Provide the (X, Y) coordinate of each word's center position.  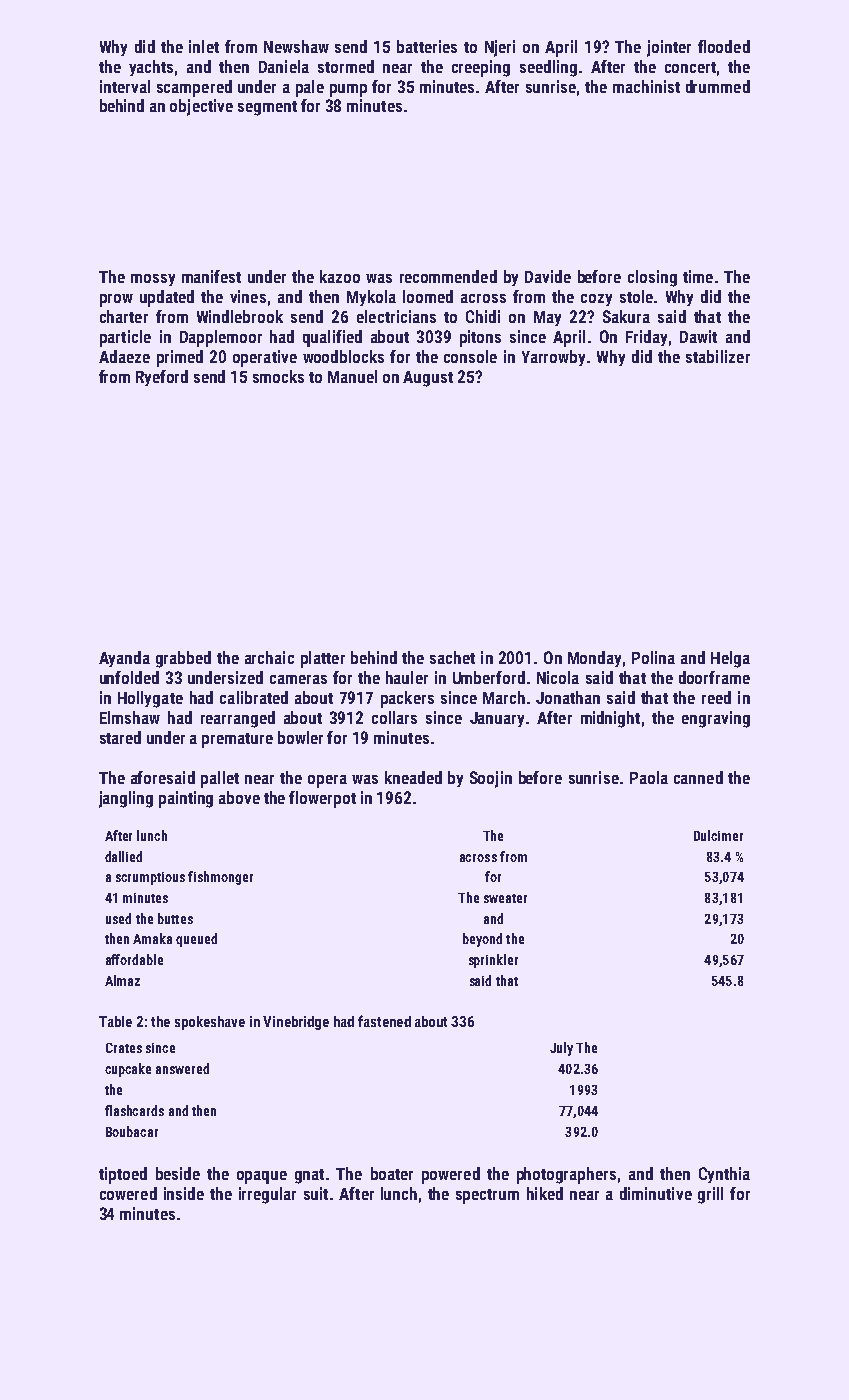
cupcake (128, 1070)
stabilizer (718, 356)
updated (167, 298)
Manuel (352, 376)
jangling (126, 799)
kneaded (413, 777)
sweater (505, 898)
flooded (724, 46)
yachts (151, 68)
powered (451, 1175)
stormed (346, 66)
